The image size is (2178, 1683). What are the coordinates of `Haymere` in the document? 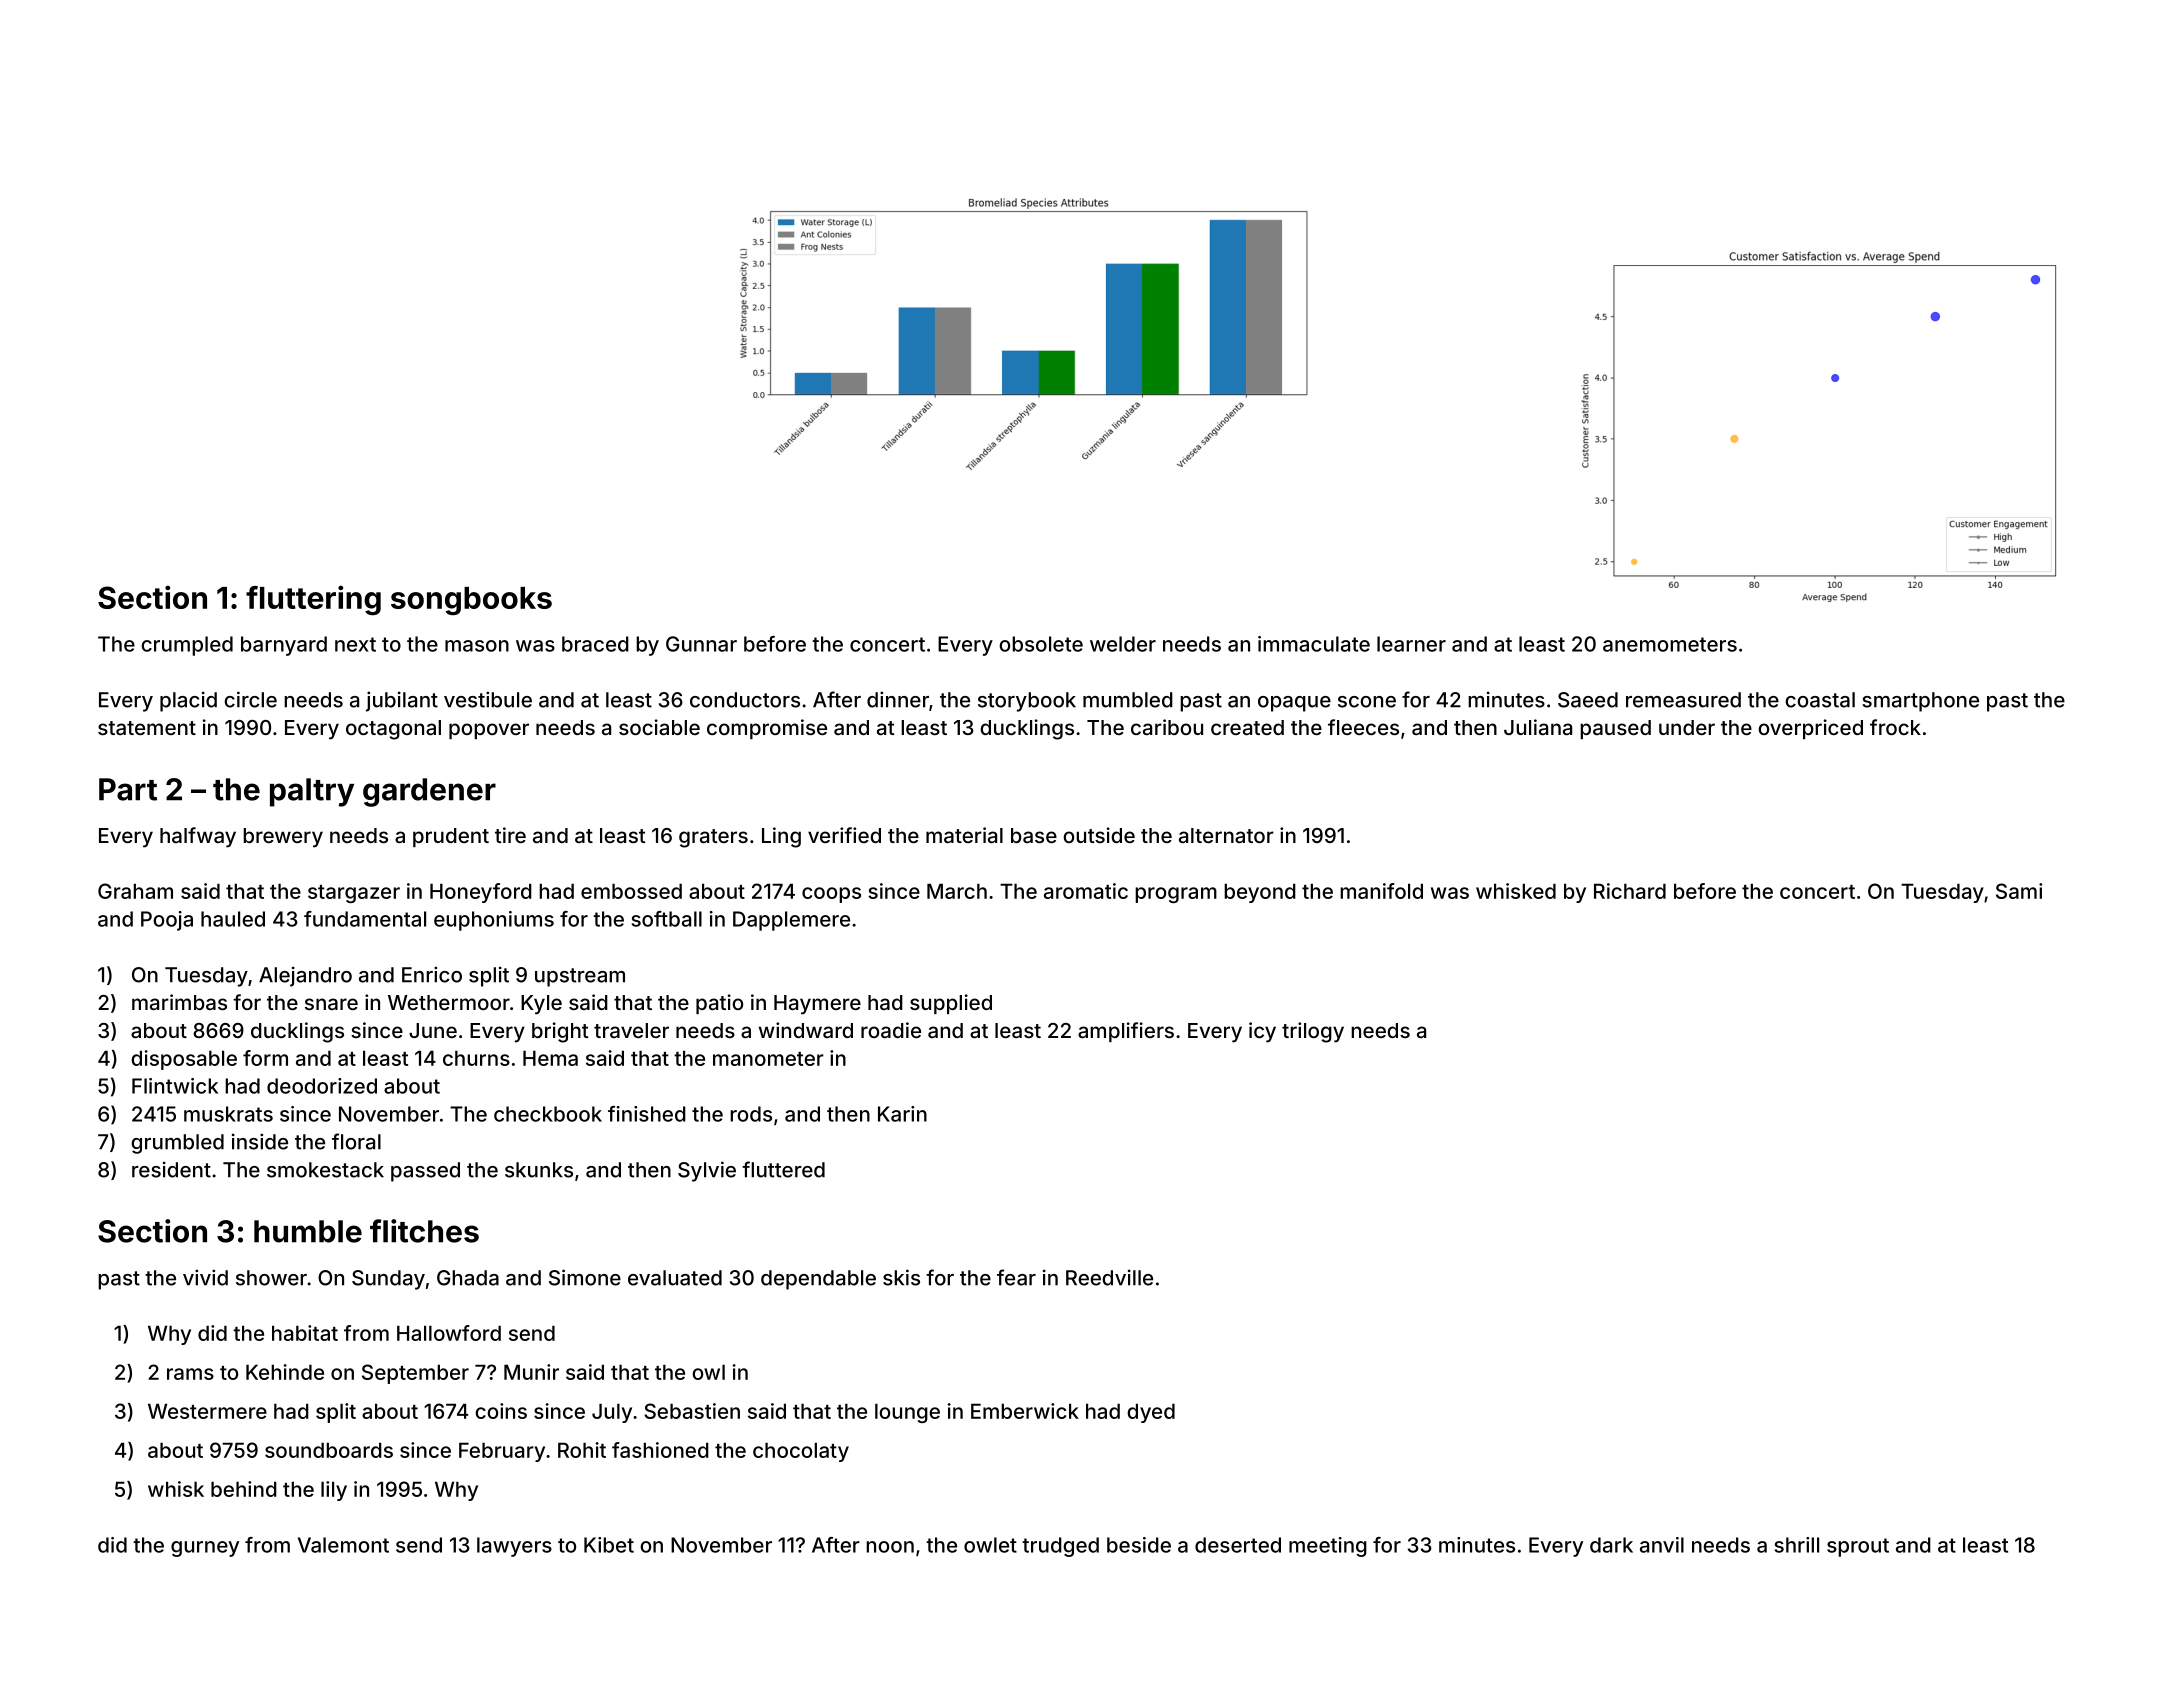 It's located at (817, 1005).
